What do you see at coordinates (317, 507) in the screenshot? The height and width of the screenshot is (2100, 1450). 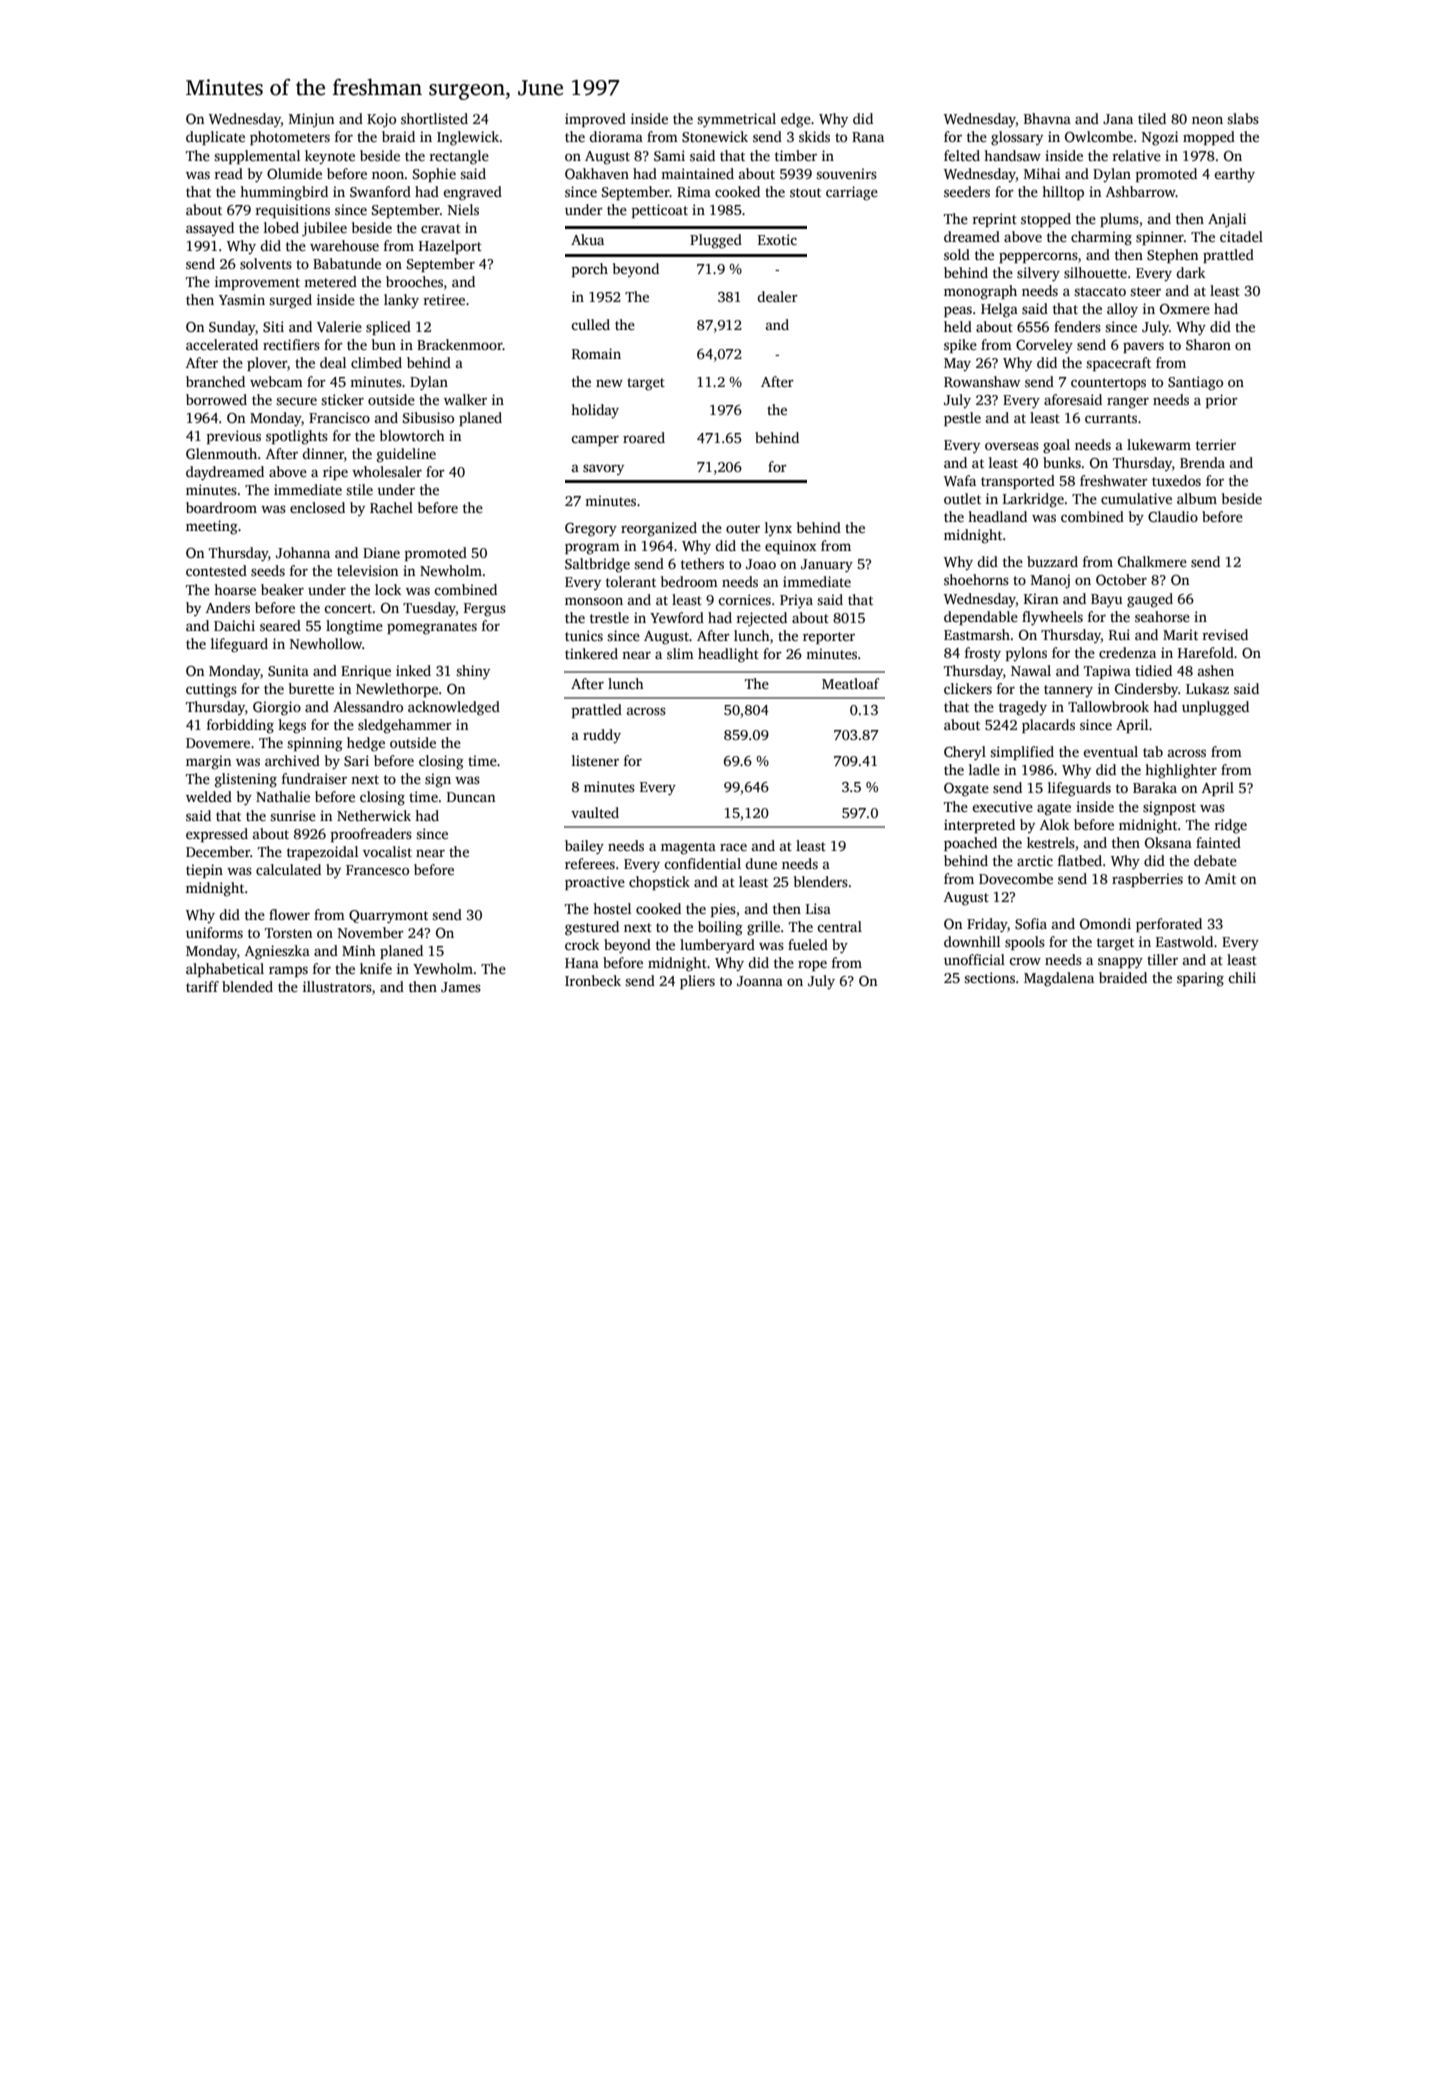 I see `enclosed` at bounding box center [317, 507].
